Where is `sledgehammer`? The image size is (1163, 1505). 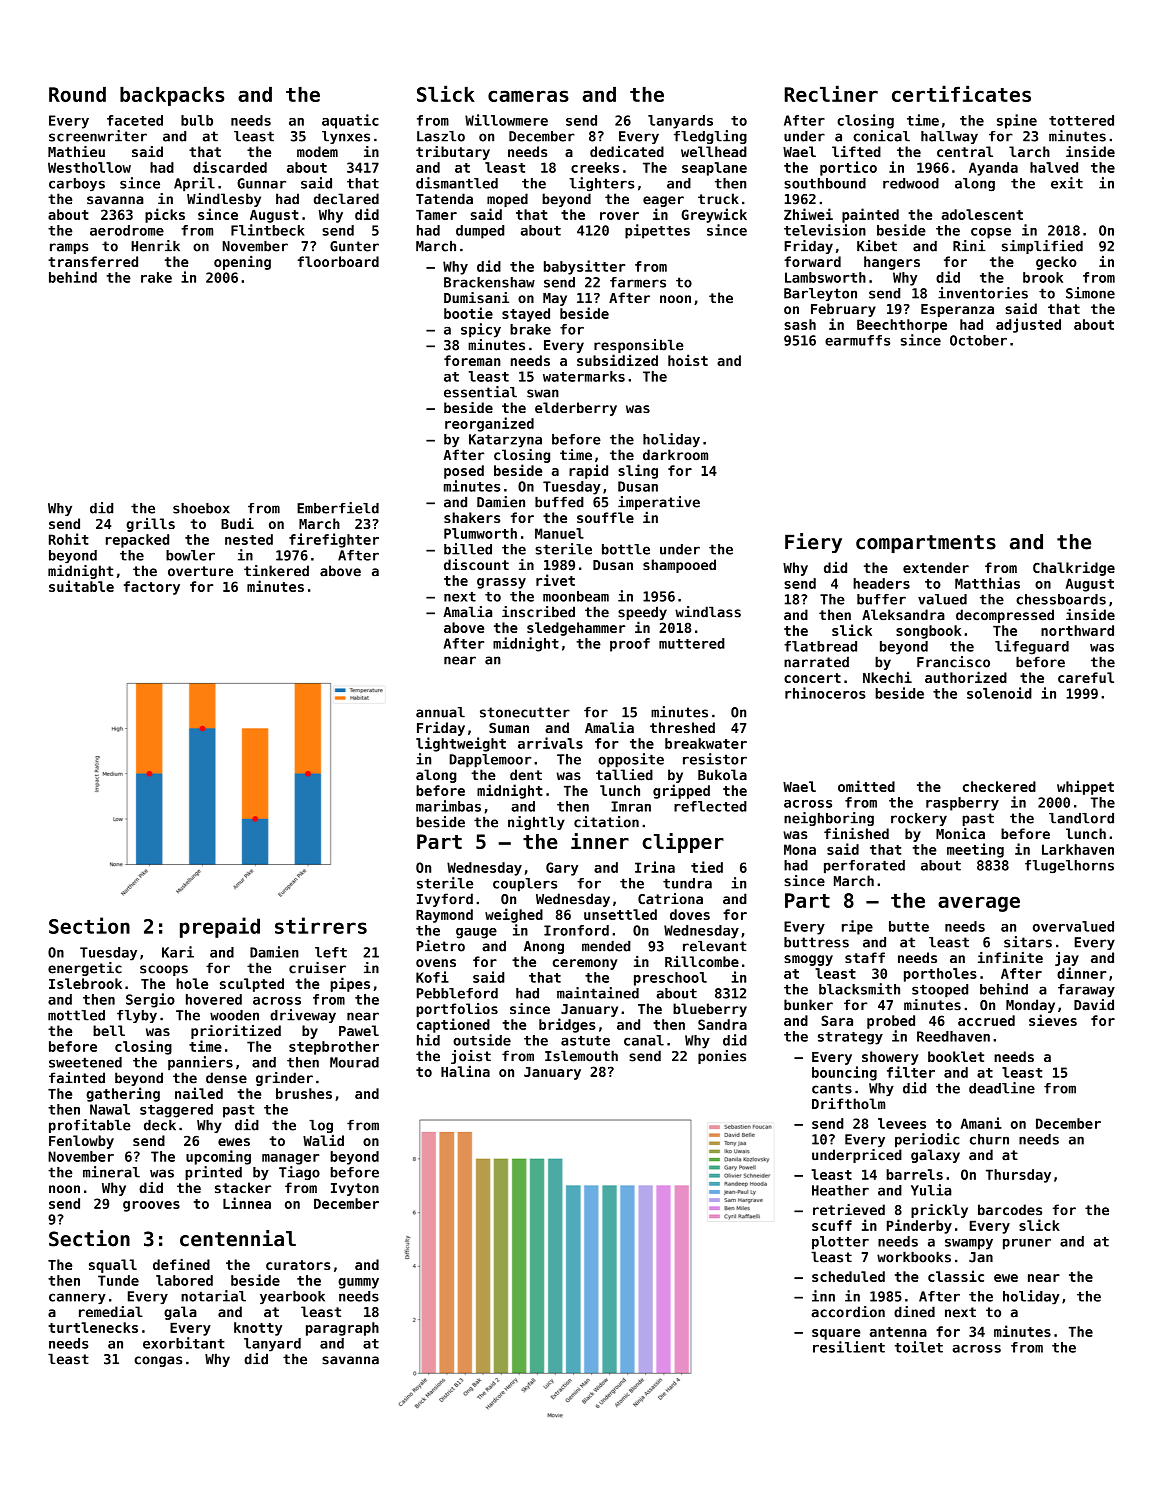 sledgehammer is located at coordinates (576, 629).
